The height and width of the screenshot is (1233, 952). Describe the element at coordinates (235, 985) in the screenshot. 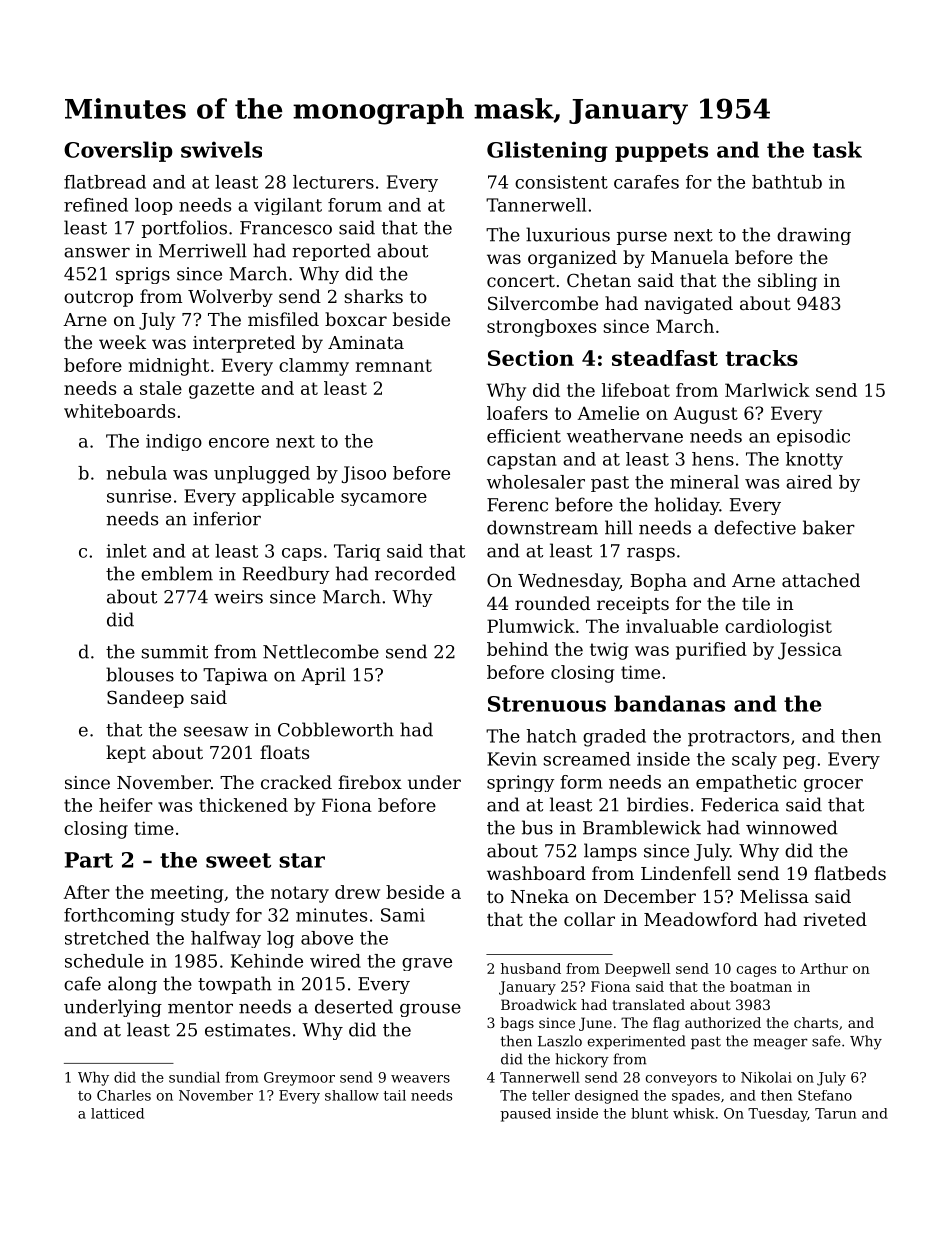

I see `towpath` at that location.
